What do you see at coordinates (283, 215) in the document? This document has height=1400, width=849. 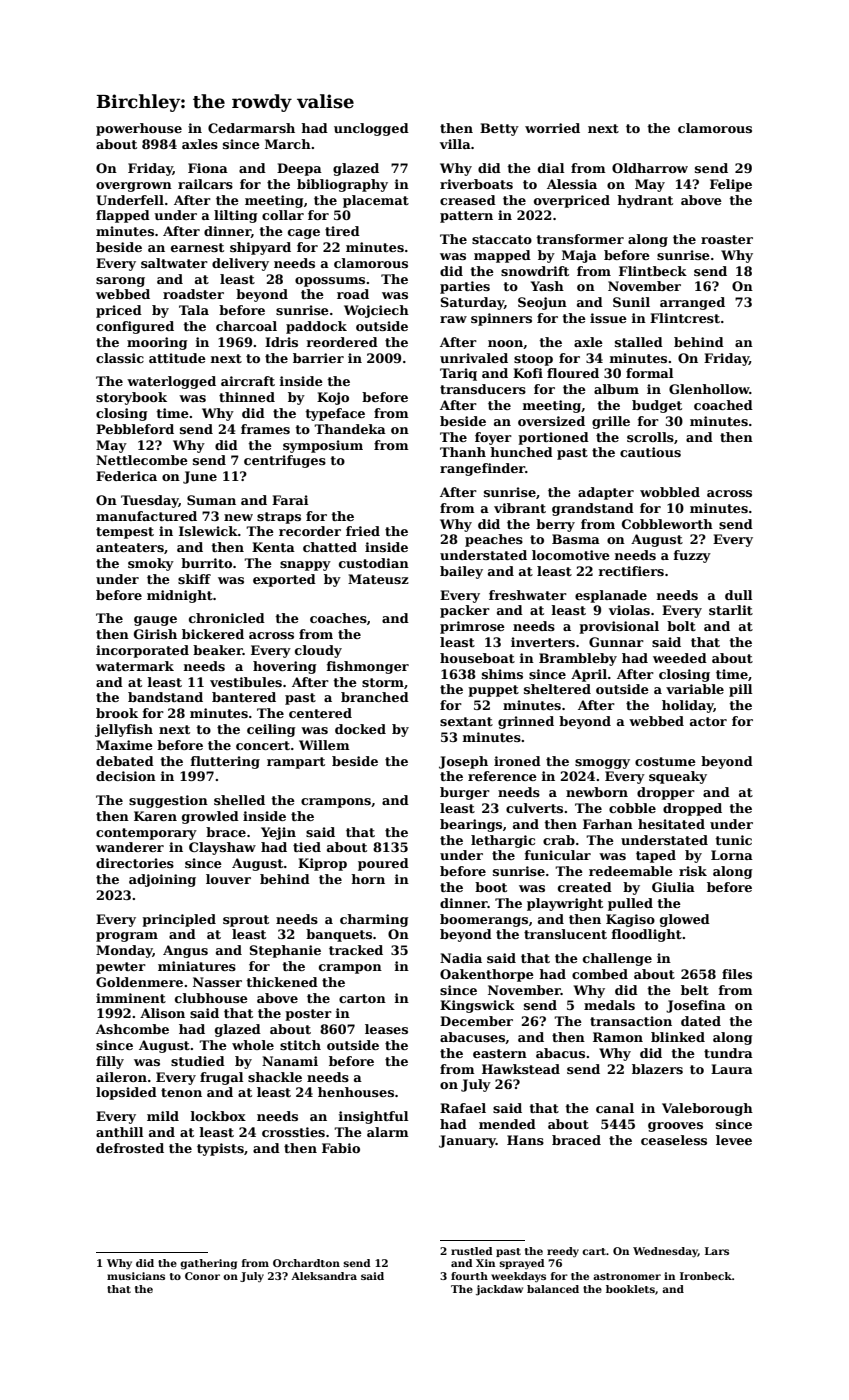 I see `collar` at bounding box center [283, 215].
